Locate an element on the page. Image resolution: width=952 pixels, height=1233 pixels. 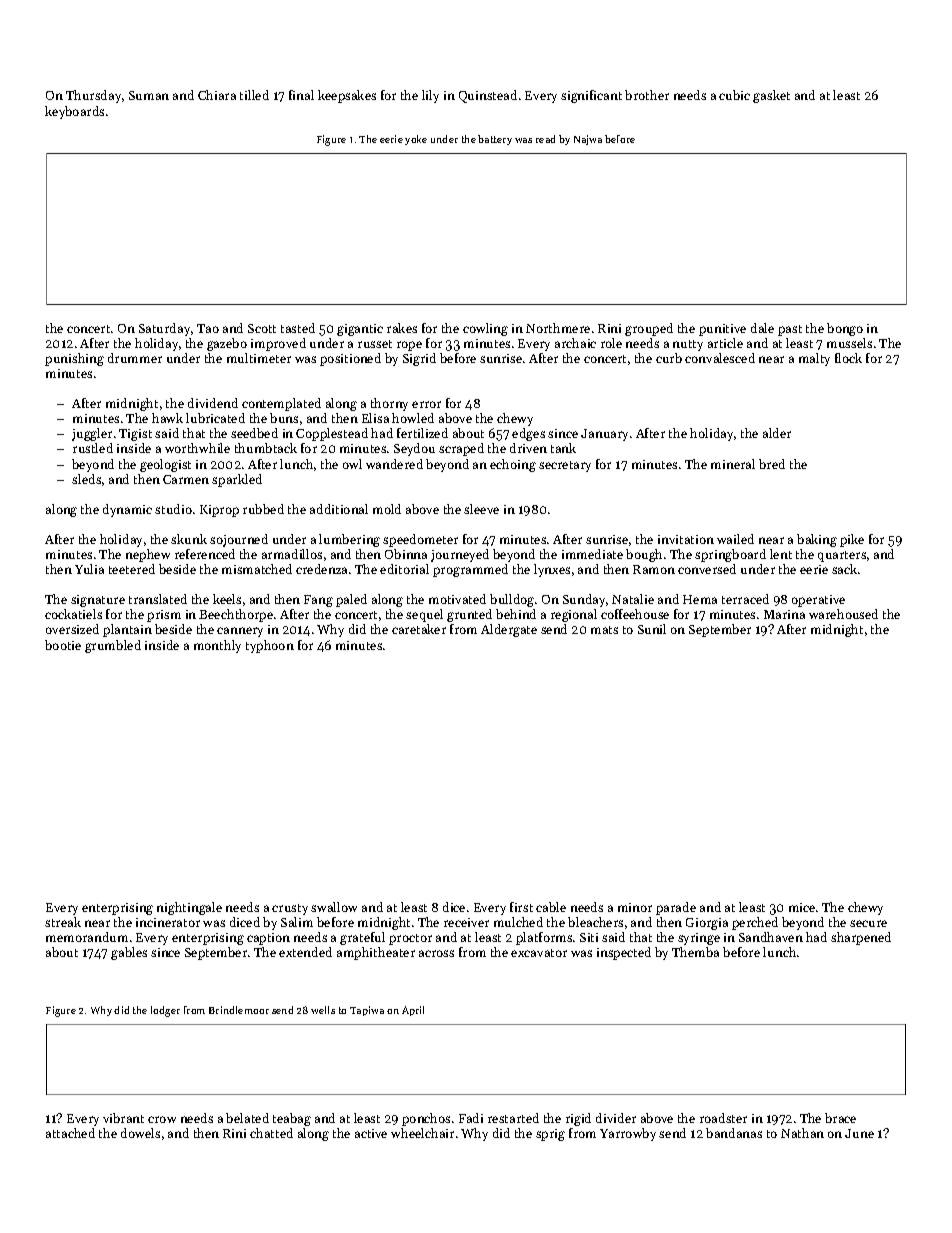
minor is located at coordinates (635, 907).
